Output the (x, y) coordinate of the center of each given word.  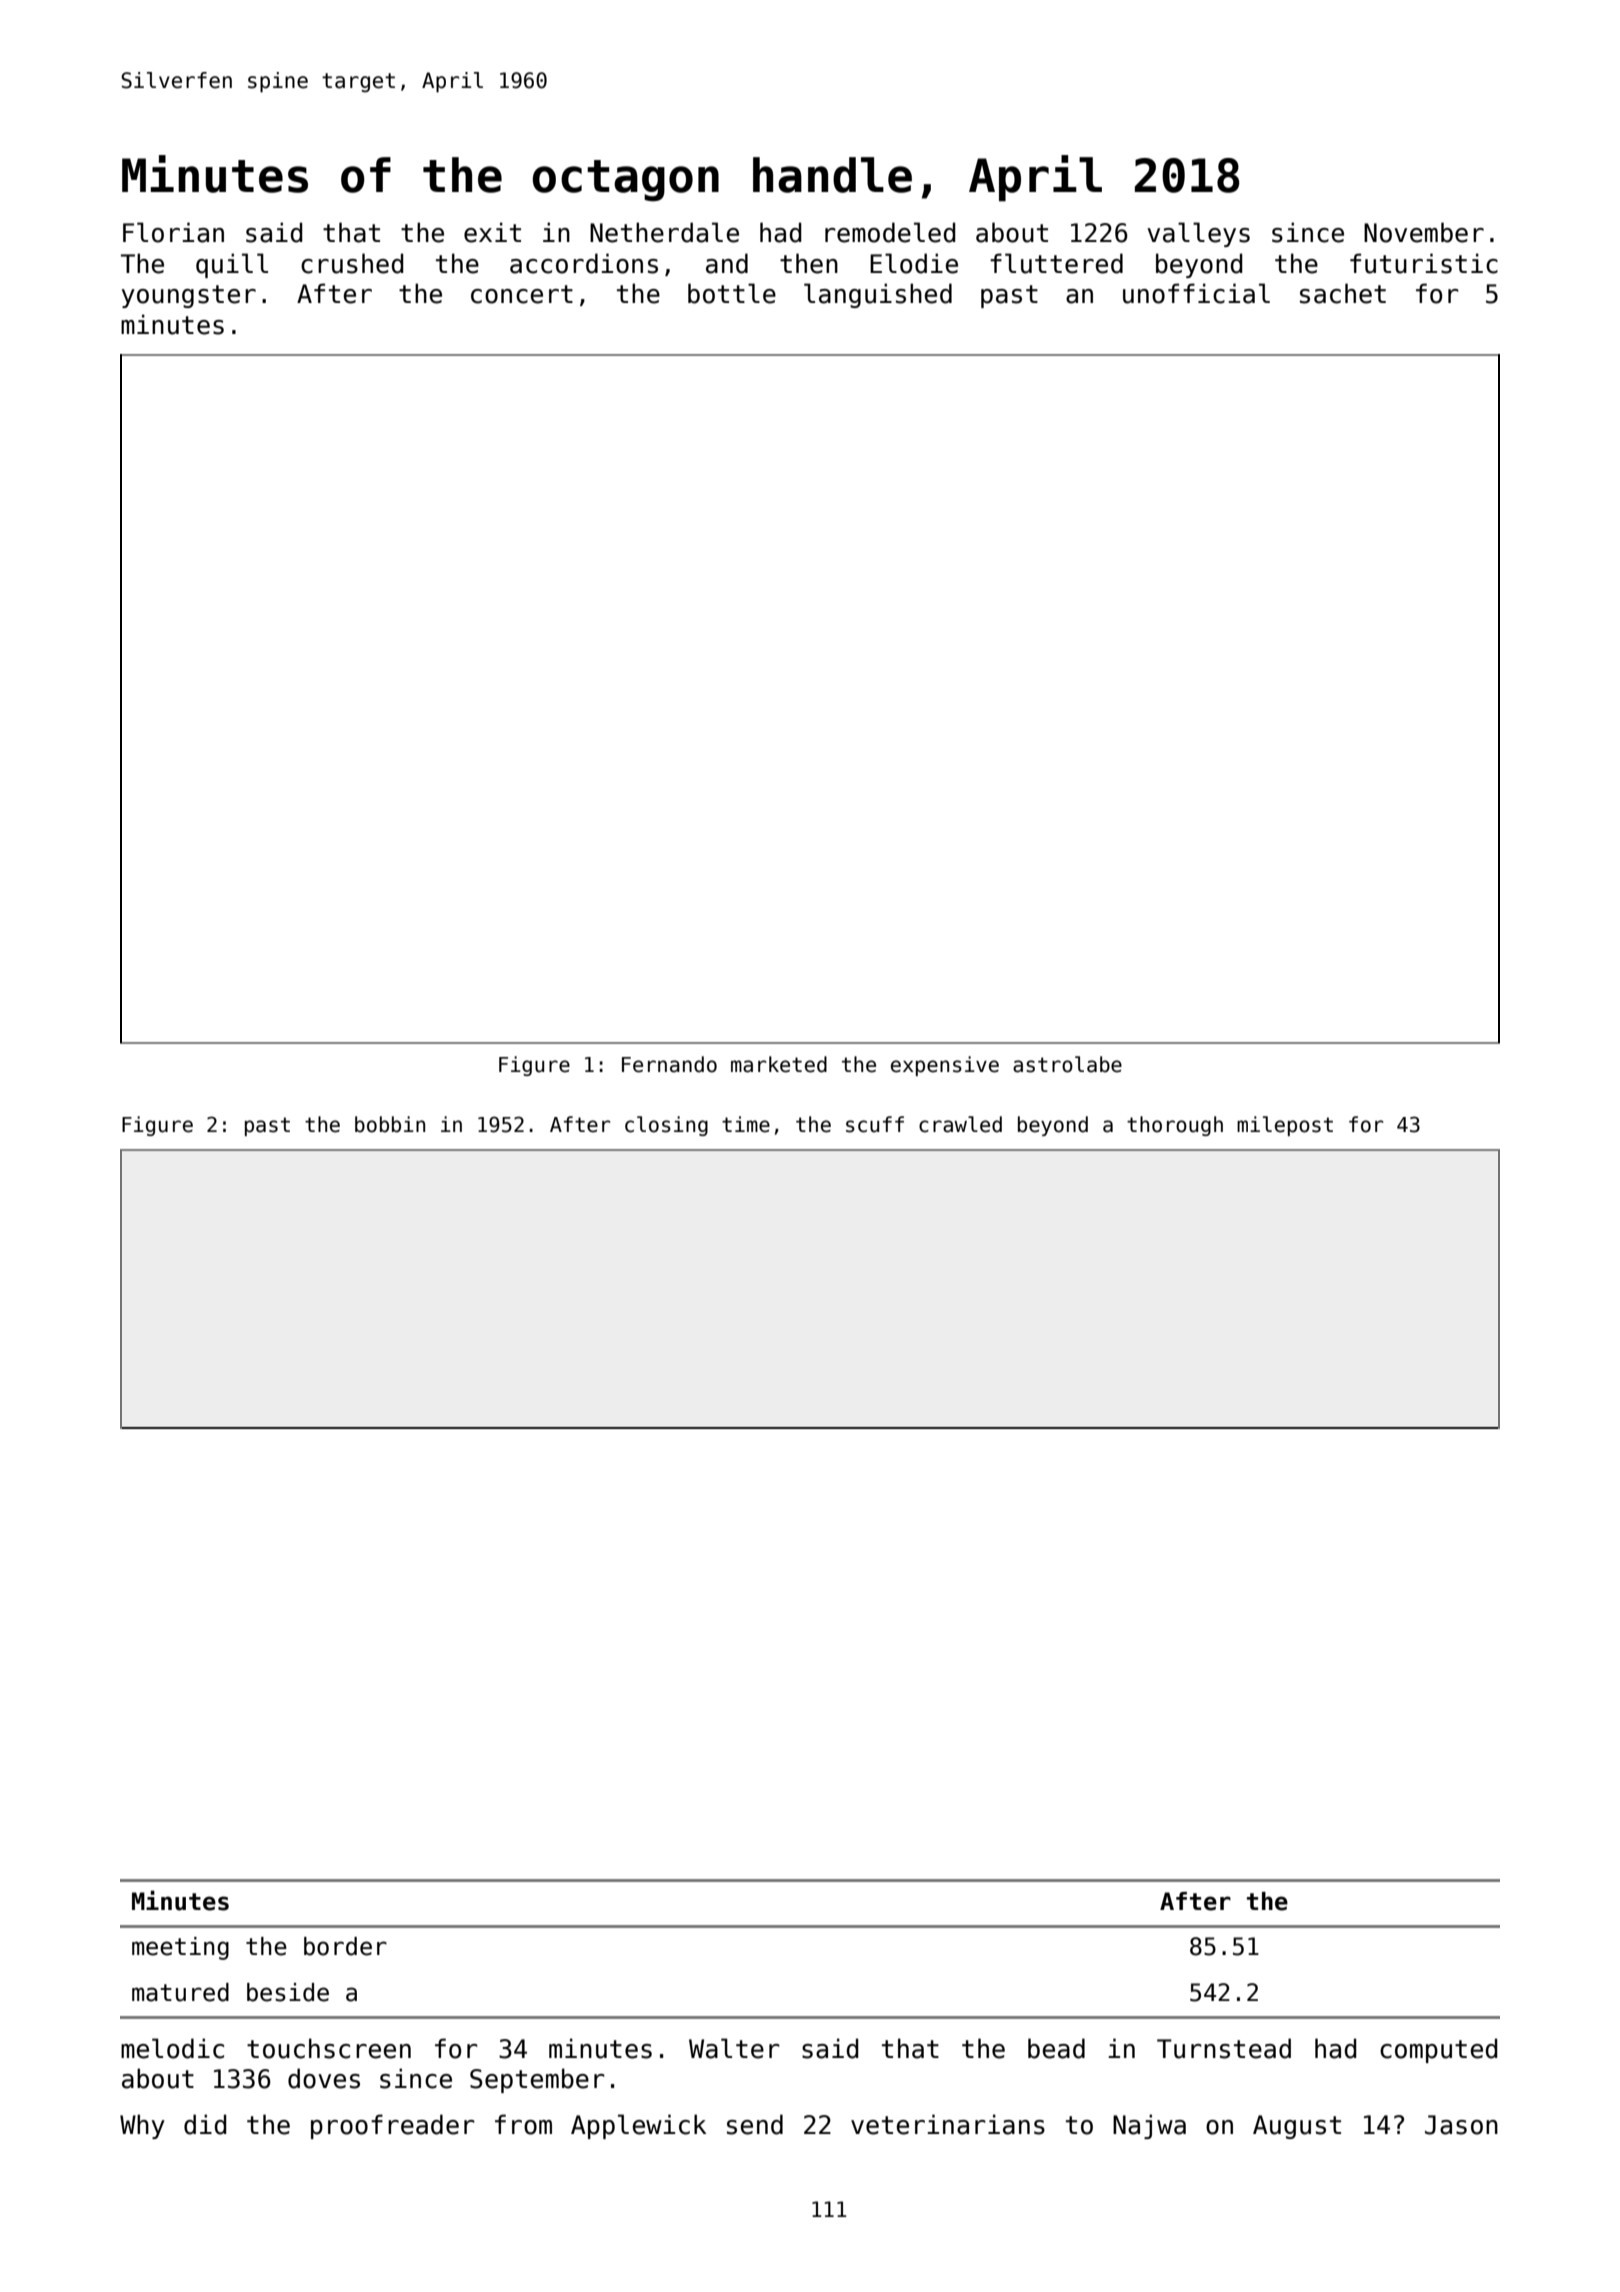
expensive (945, 1066)
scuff (875, 1124)
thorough (1175, 1126)
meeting (180, 1948)
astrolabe (1067, 1064)
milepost (1285, 1126)
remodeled (890, 232)
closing (666, 1126)
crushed (352, 263)
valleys (1198, 234)
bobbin (390, 1124)
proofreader (393, 2126)
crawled (960, 1124)
